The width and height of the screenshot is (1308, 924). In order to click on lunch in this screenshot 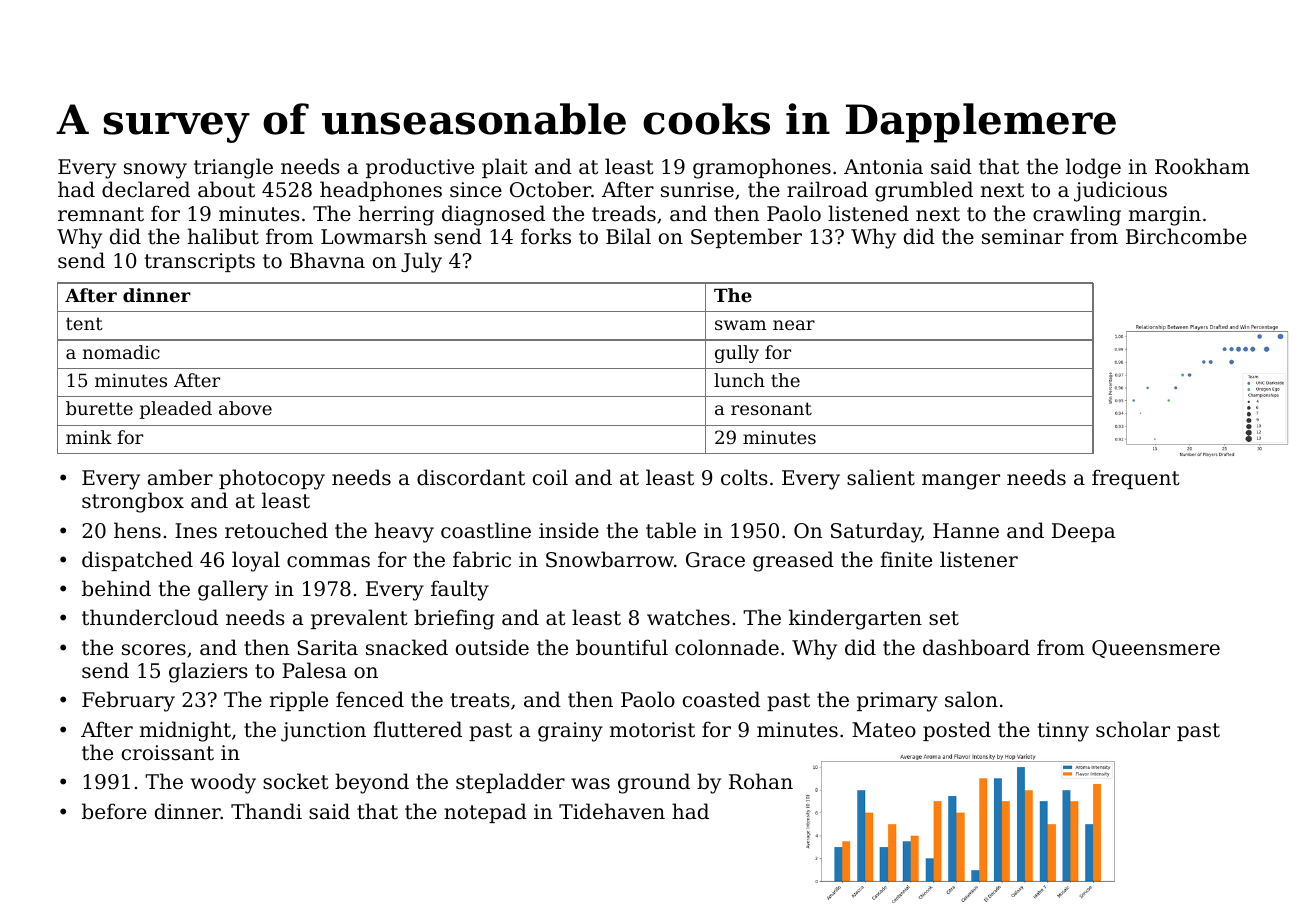, I will do `click(739, 380)`.
